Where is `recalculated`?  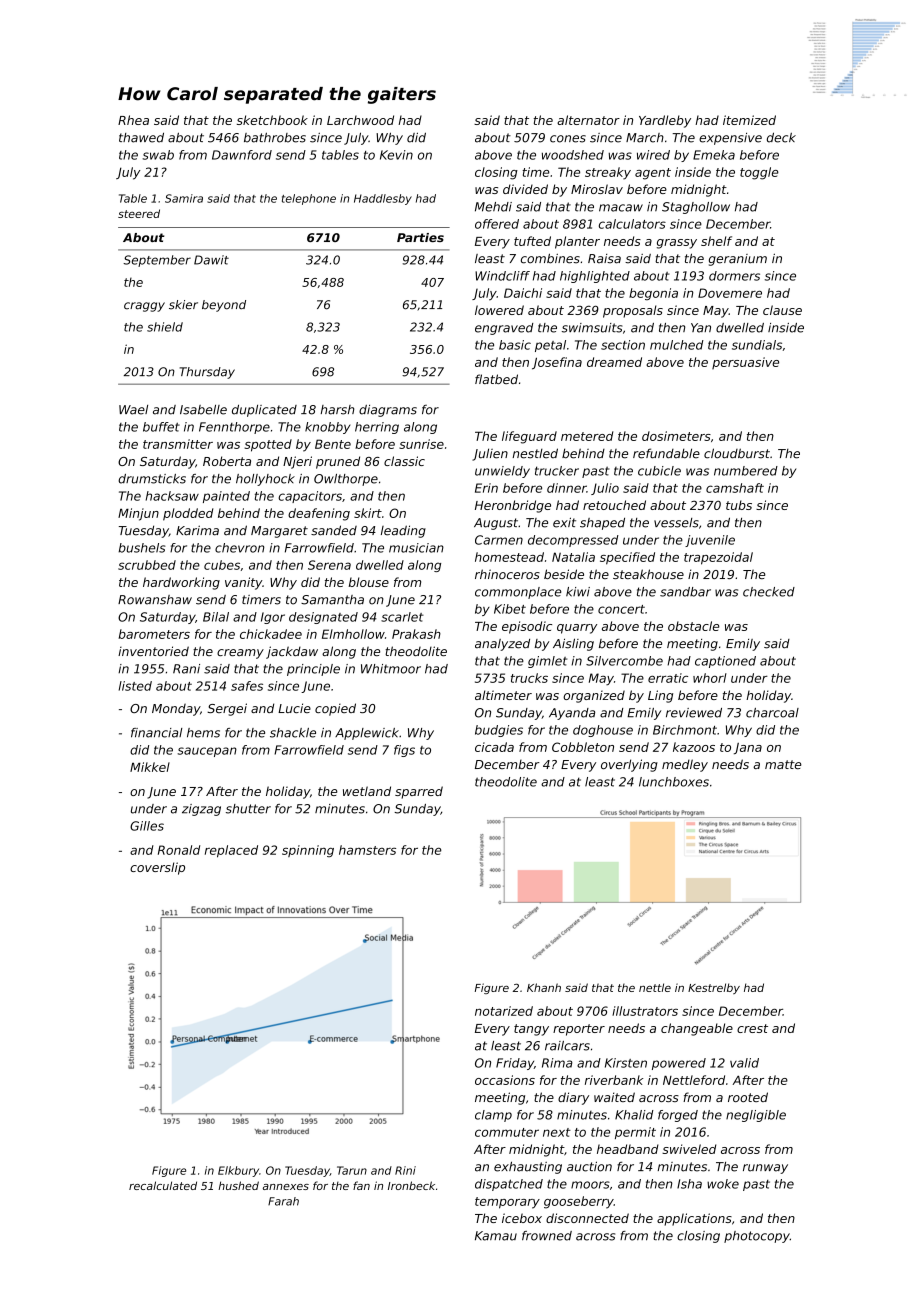
recalculated is located at coordinates (163, 1185).
